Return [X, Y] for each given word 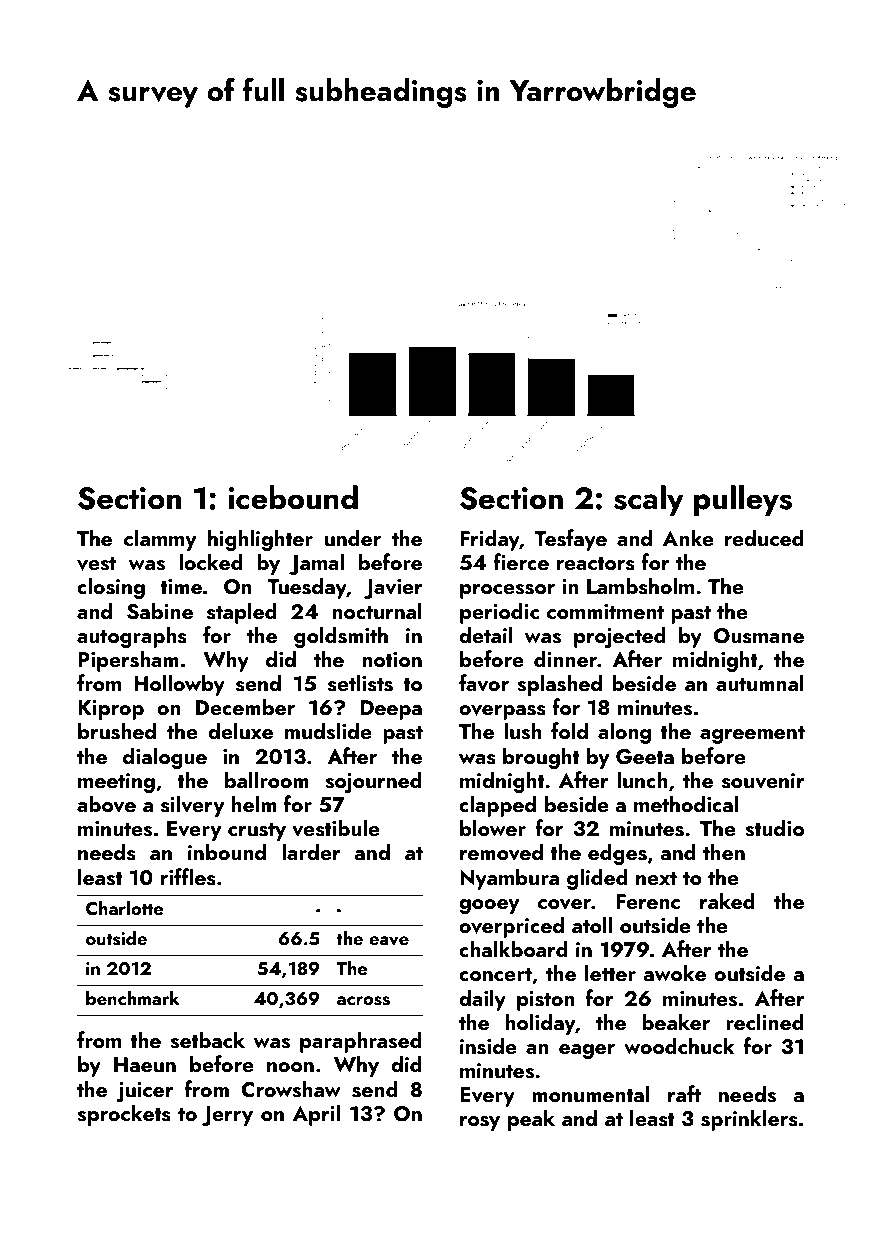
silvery [193, 806]
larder [311, 851]
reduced [764, 537]
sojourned [373, 782]
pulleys [743, 500]
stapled [242, 613]
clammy [160, 540]
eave [389, 941]
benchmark [133, 997]
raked [727, 900]
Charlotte [125, 908]
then [724, 851]
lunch [642, 779]
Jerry [227, 1116]
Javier [393, 589]
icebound [293, 497]
